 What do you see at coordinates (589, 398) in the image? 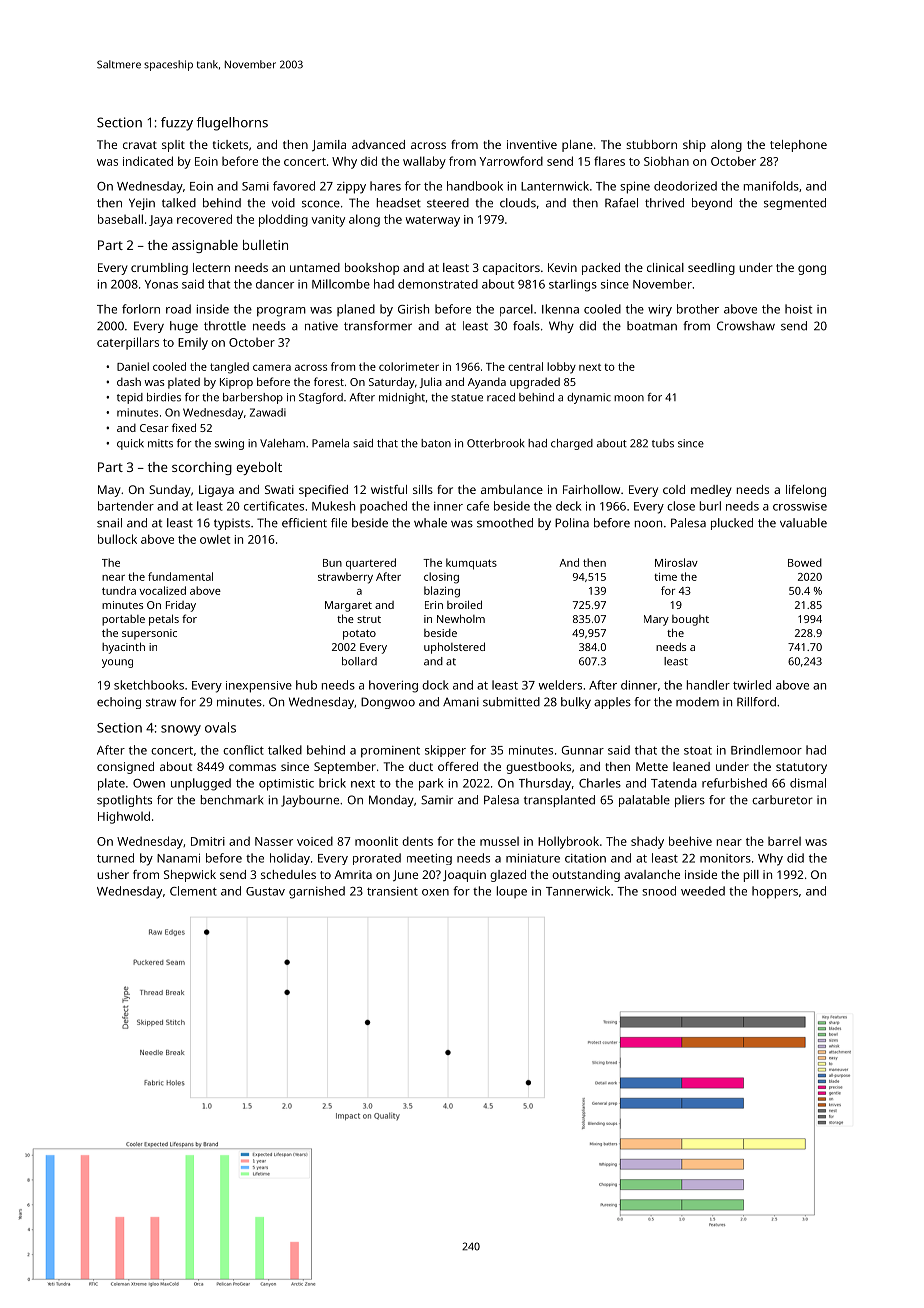
I see `dynamic` at bounding box center [589, 398].
